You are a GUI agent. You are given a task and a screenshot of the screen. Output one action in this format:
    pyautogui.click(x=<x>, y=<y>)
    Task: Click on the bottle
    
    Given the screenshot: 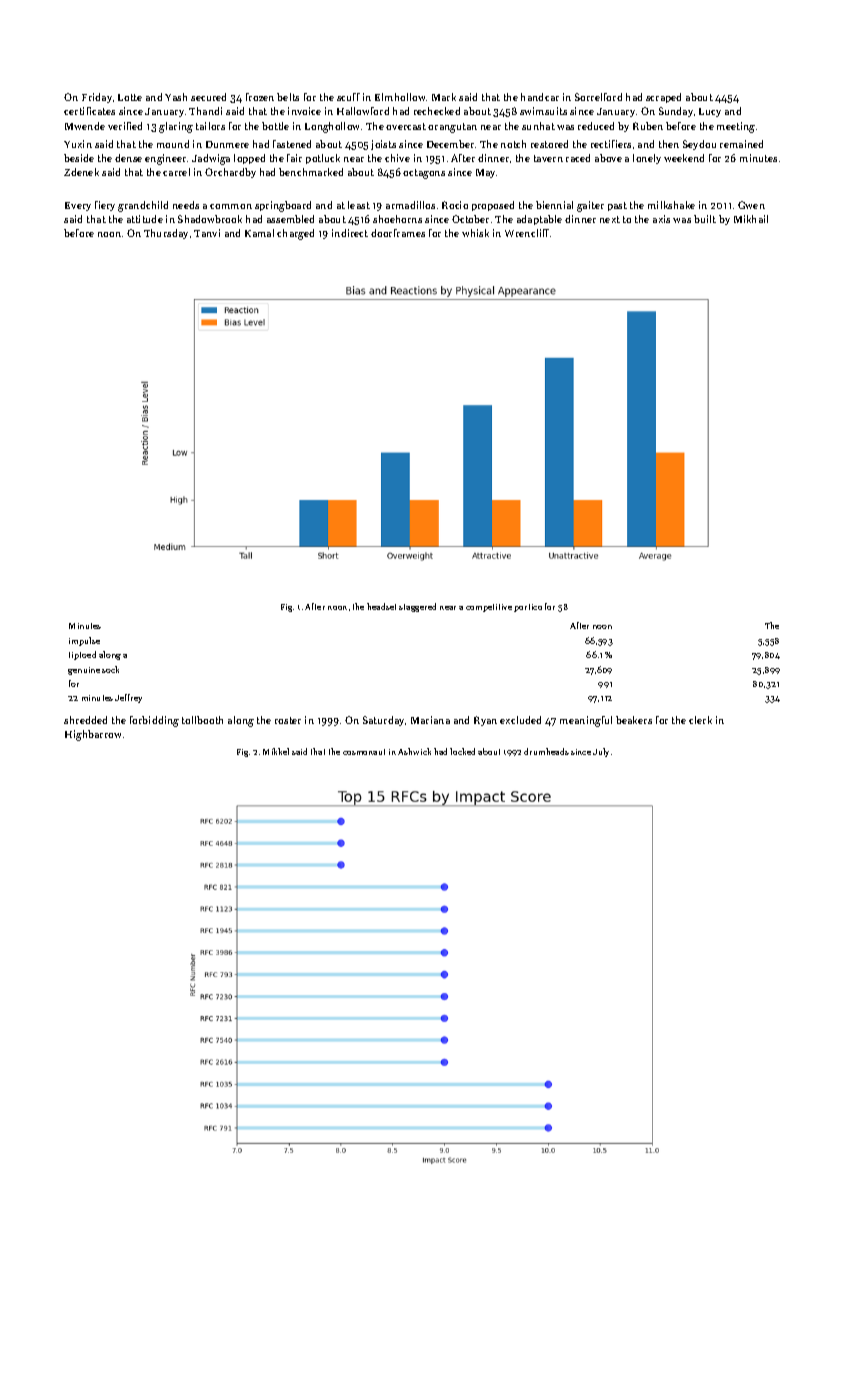 What is the action you would take?
    pyautogui.click(x=275, y=126)
